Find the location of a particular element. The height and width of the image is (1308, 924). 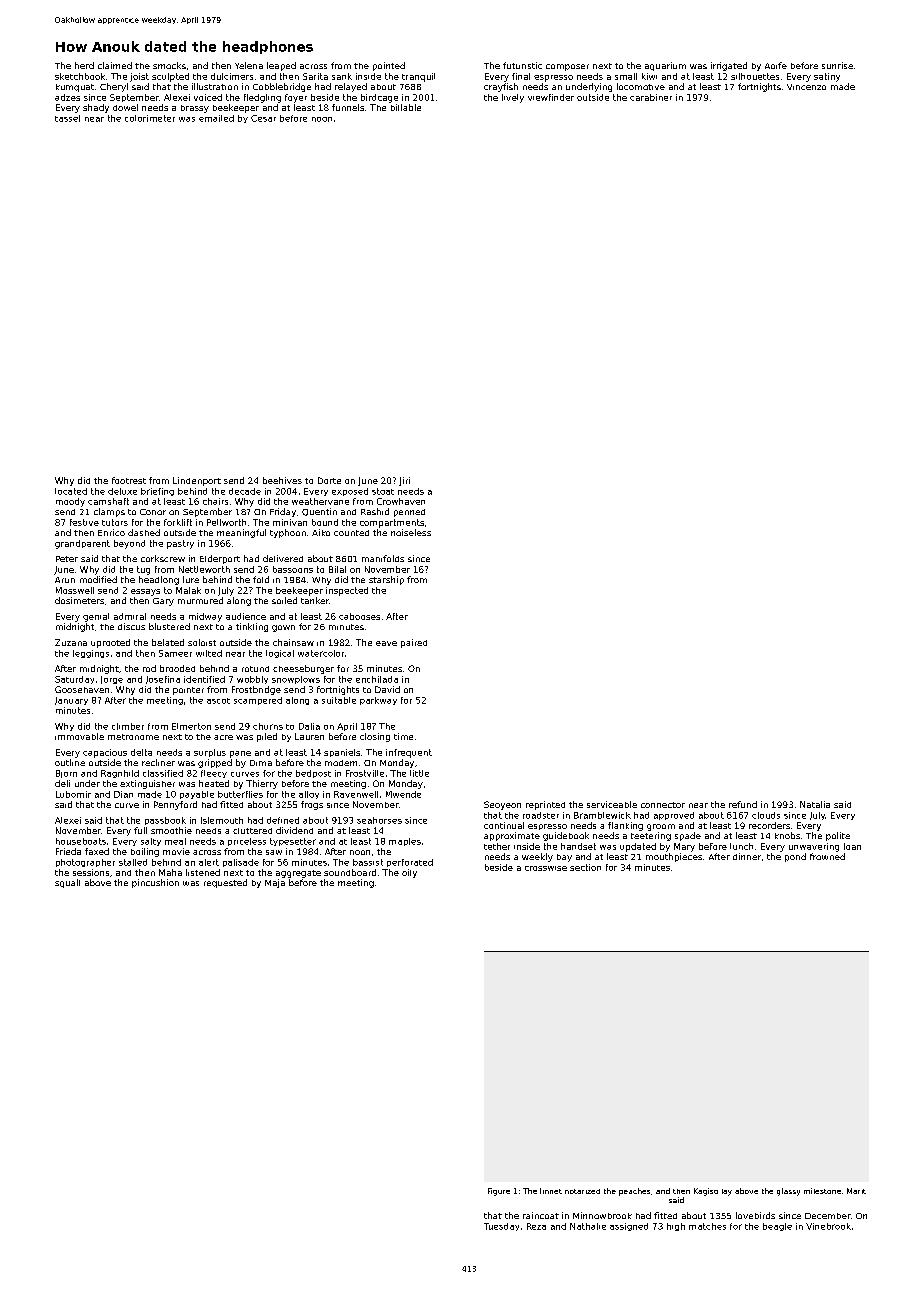

little is located at coordinates (419, 773).
